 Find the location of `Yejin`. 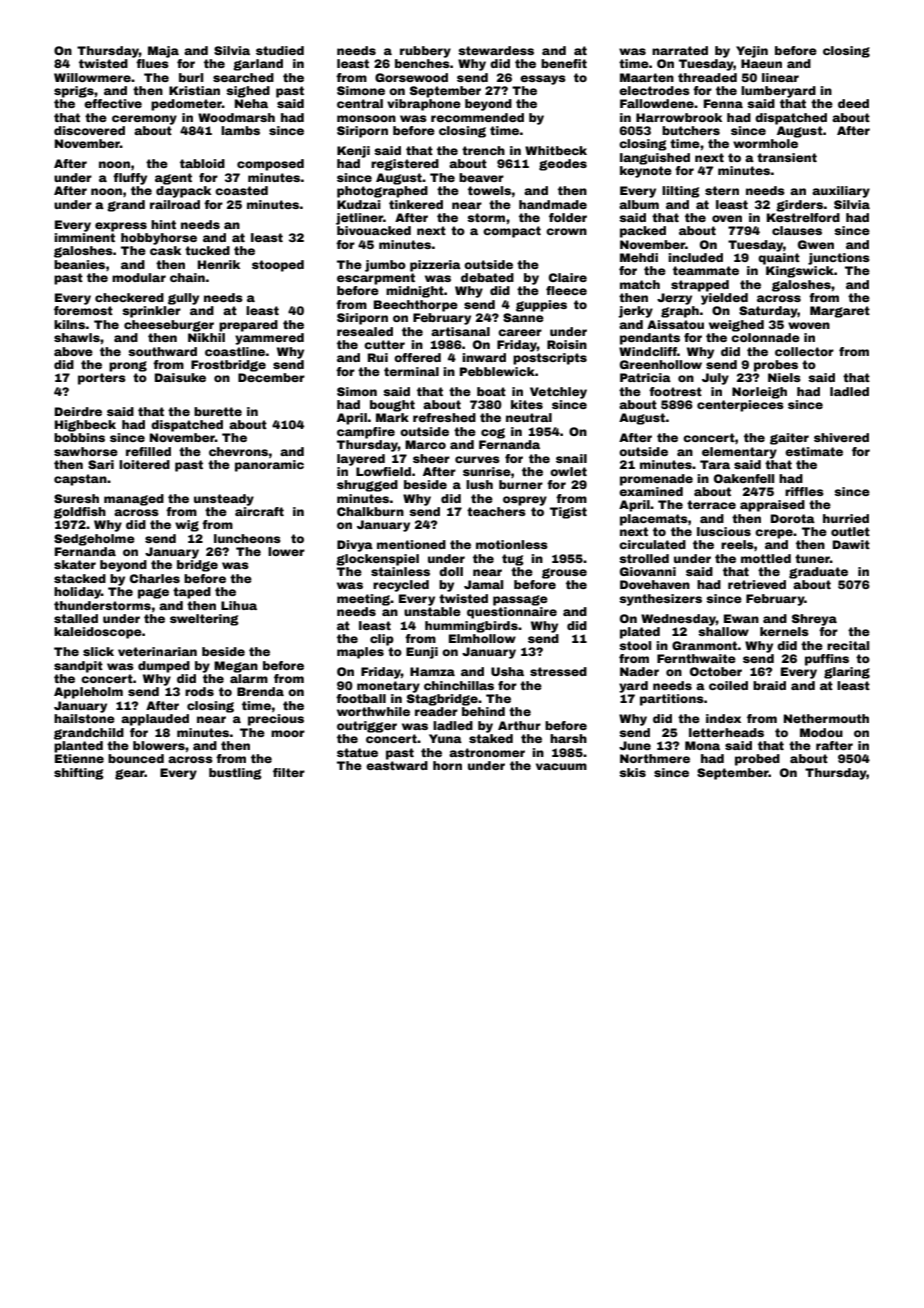

Yejin is located at coordinates (752, 52).
